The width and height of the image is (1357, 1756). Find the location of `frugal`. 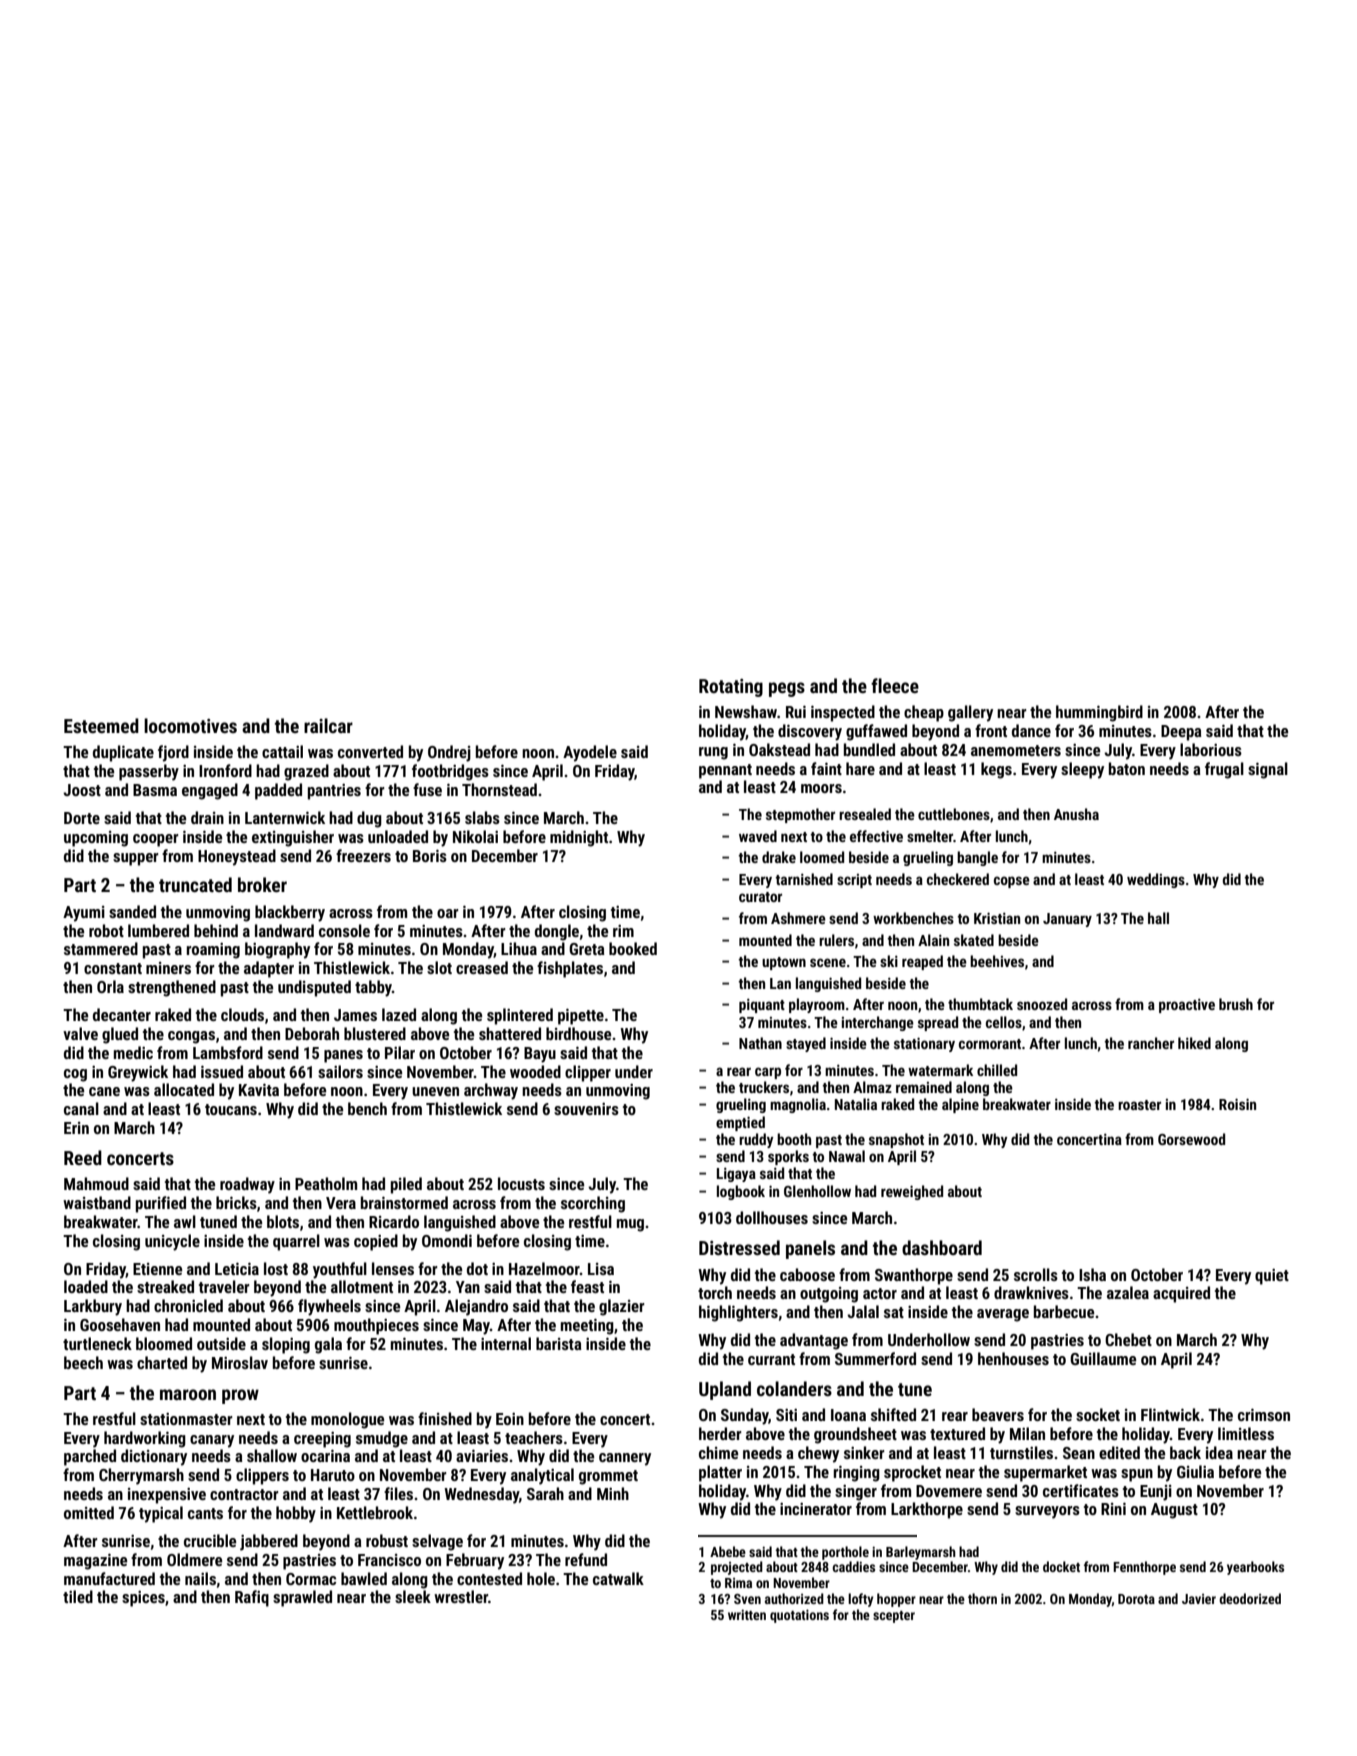

frugal is located at coordinates (1224, 770).
